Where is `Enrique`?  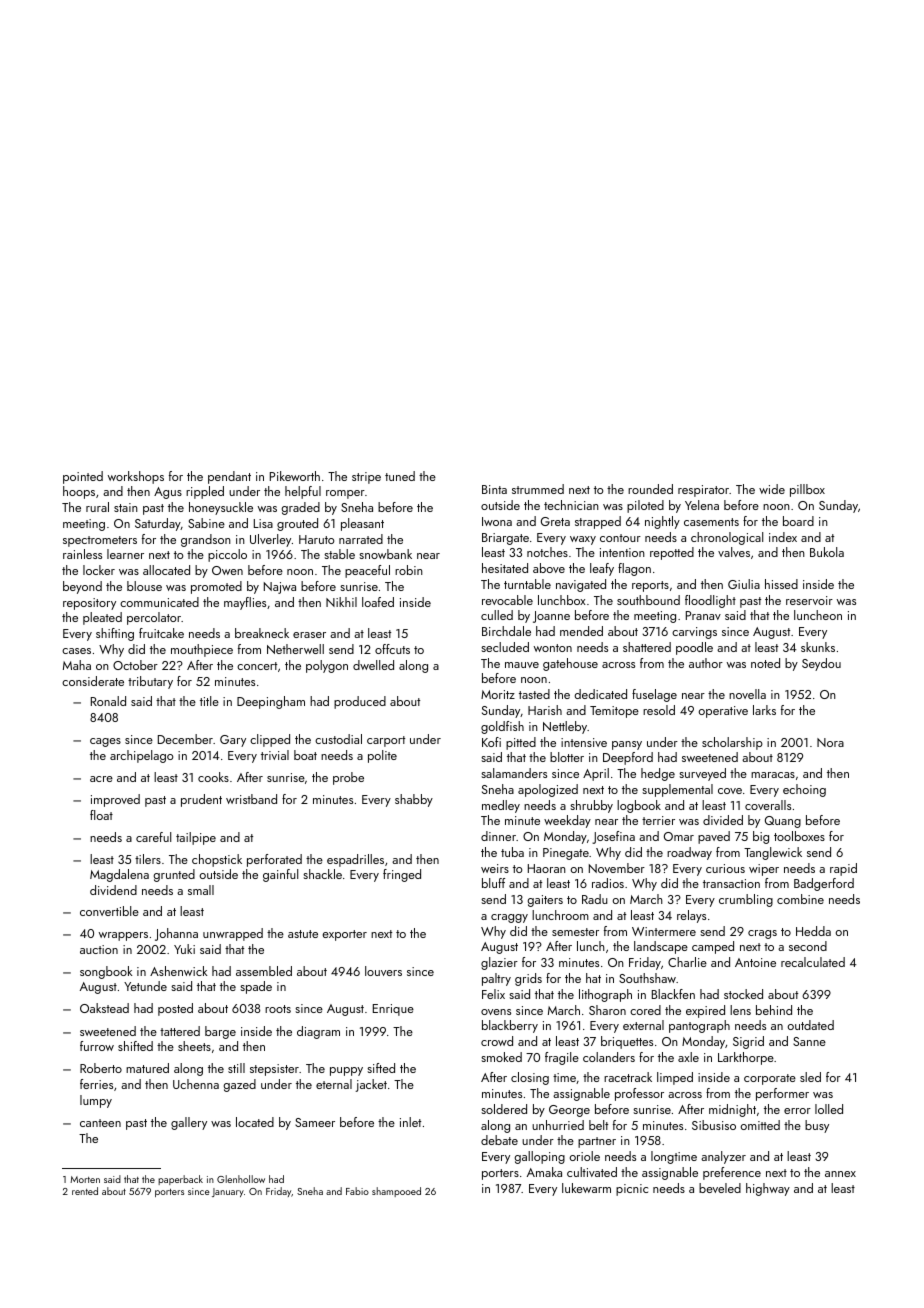 Enrique is located at coordinates (393, 1010).
